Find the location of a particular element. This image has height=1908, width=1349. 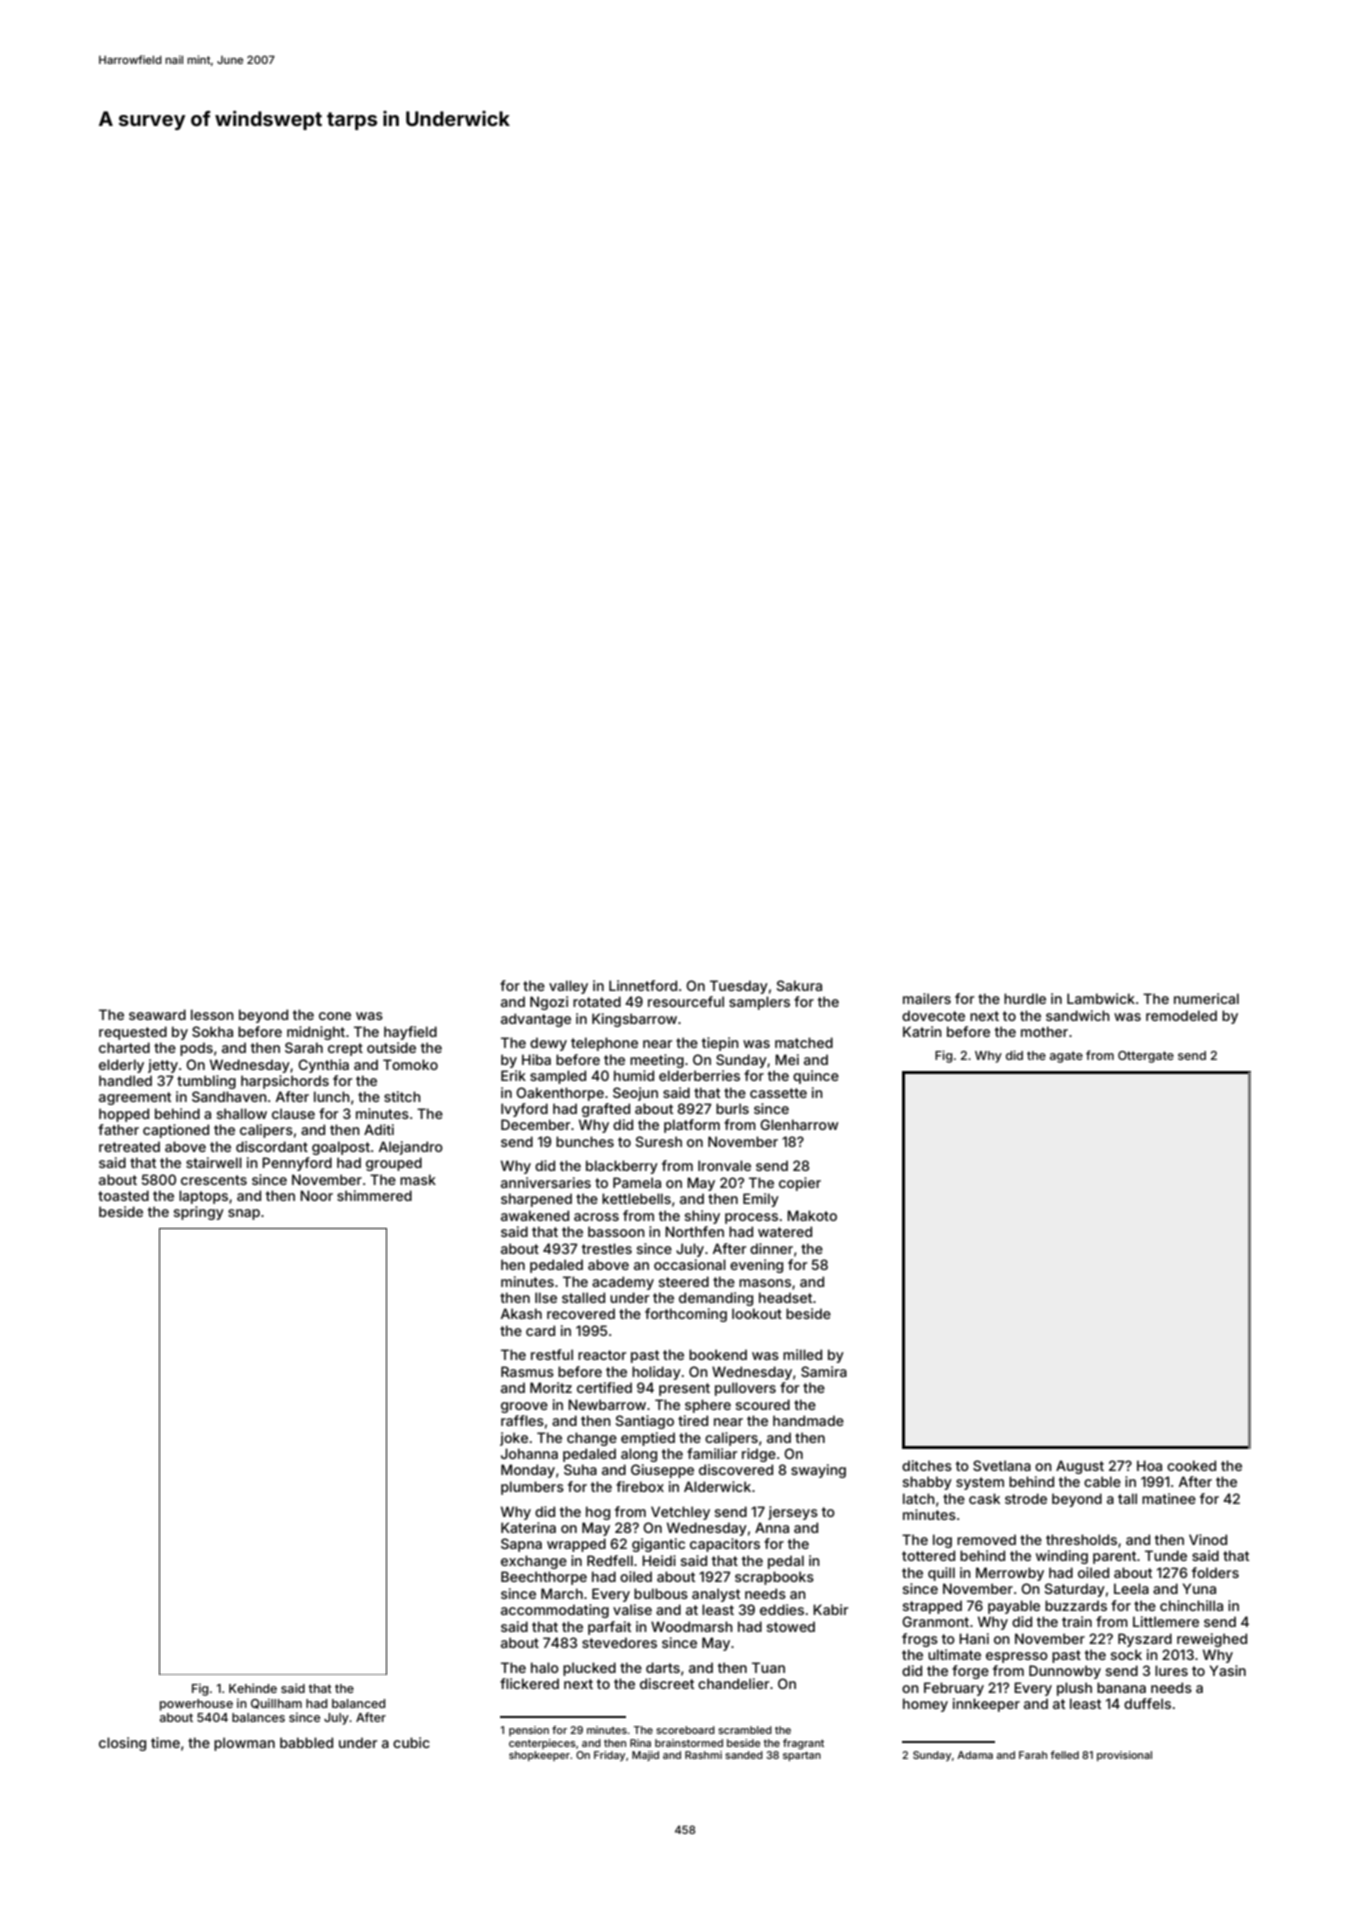

balanced is located at coordinates (358, 1703).
